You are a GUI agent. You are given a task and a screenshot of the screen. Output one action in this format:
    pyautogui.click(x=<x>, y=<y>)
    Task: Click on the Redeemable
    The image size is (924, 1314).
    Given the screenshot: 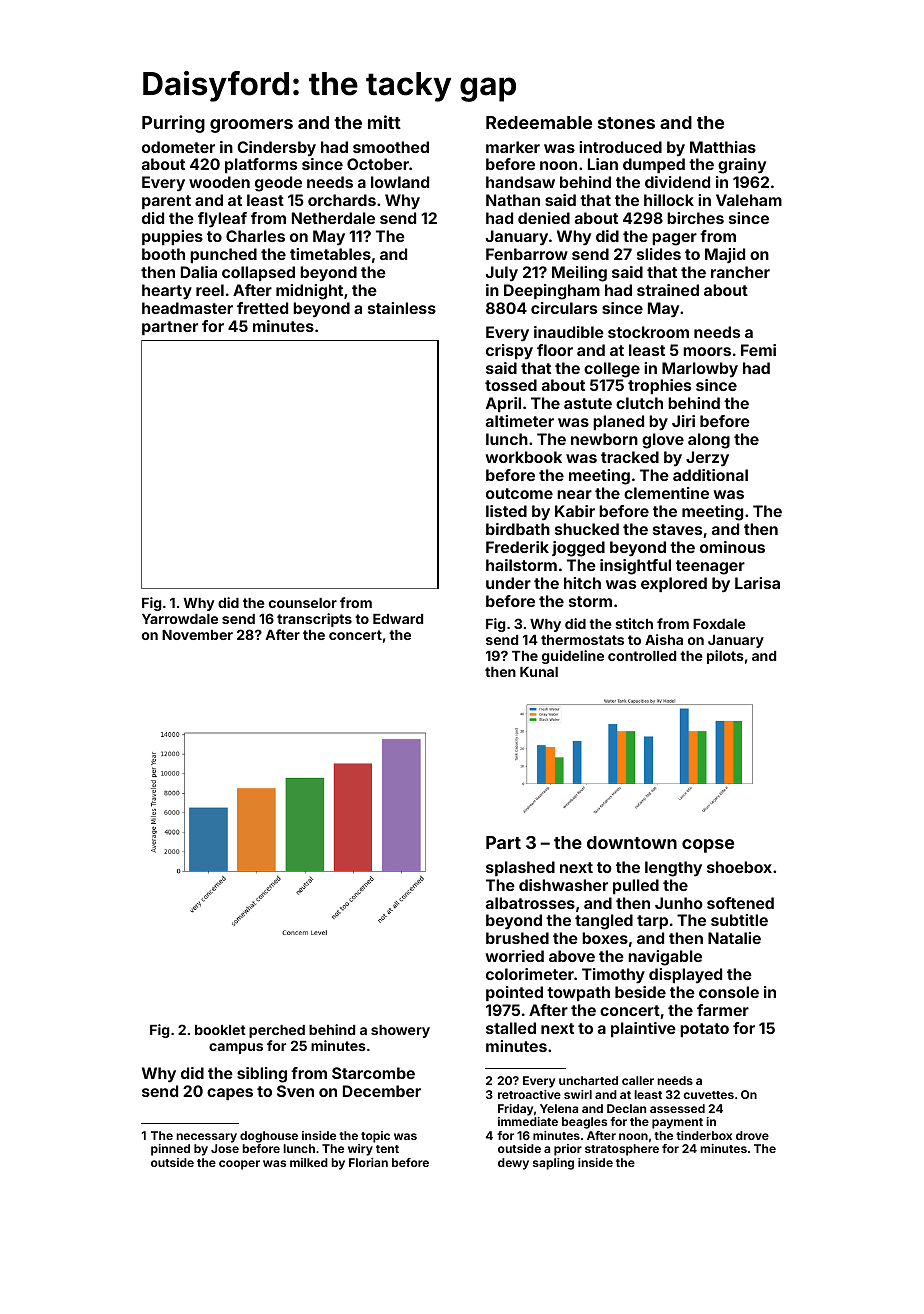 What is the action you would take?
    pyautogui.click(x=539, y=122)
